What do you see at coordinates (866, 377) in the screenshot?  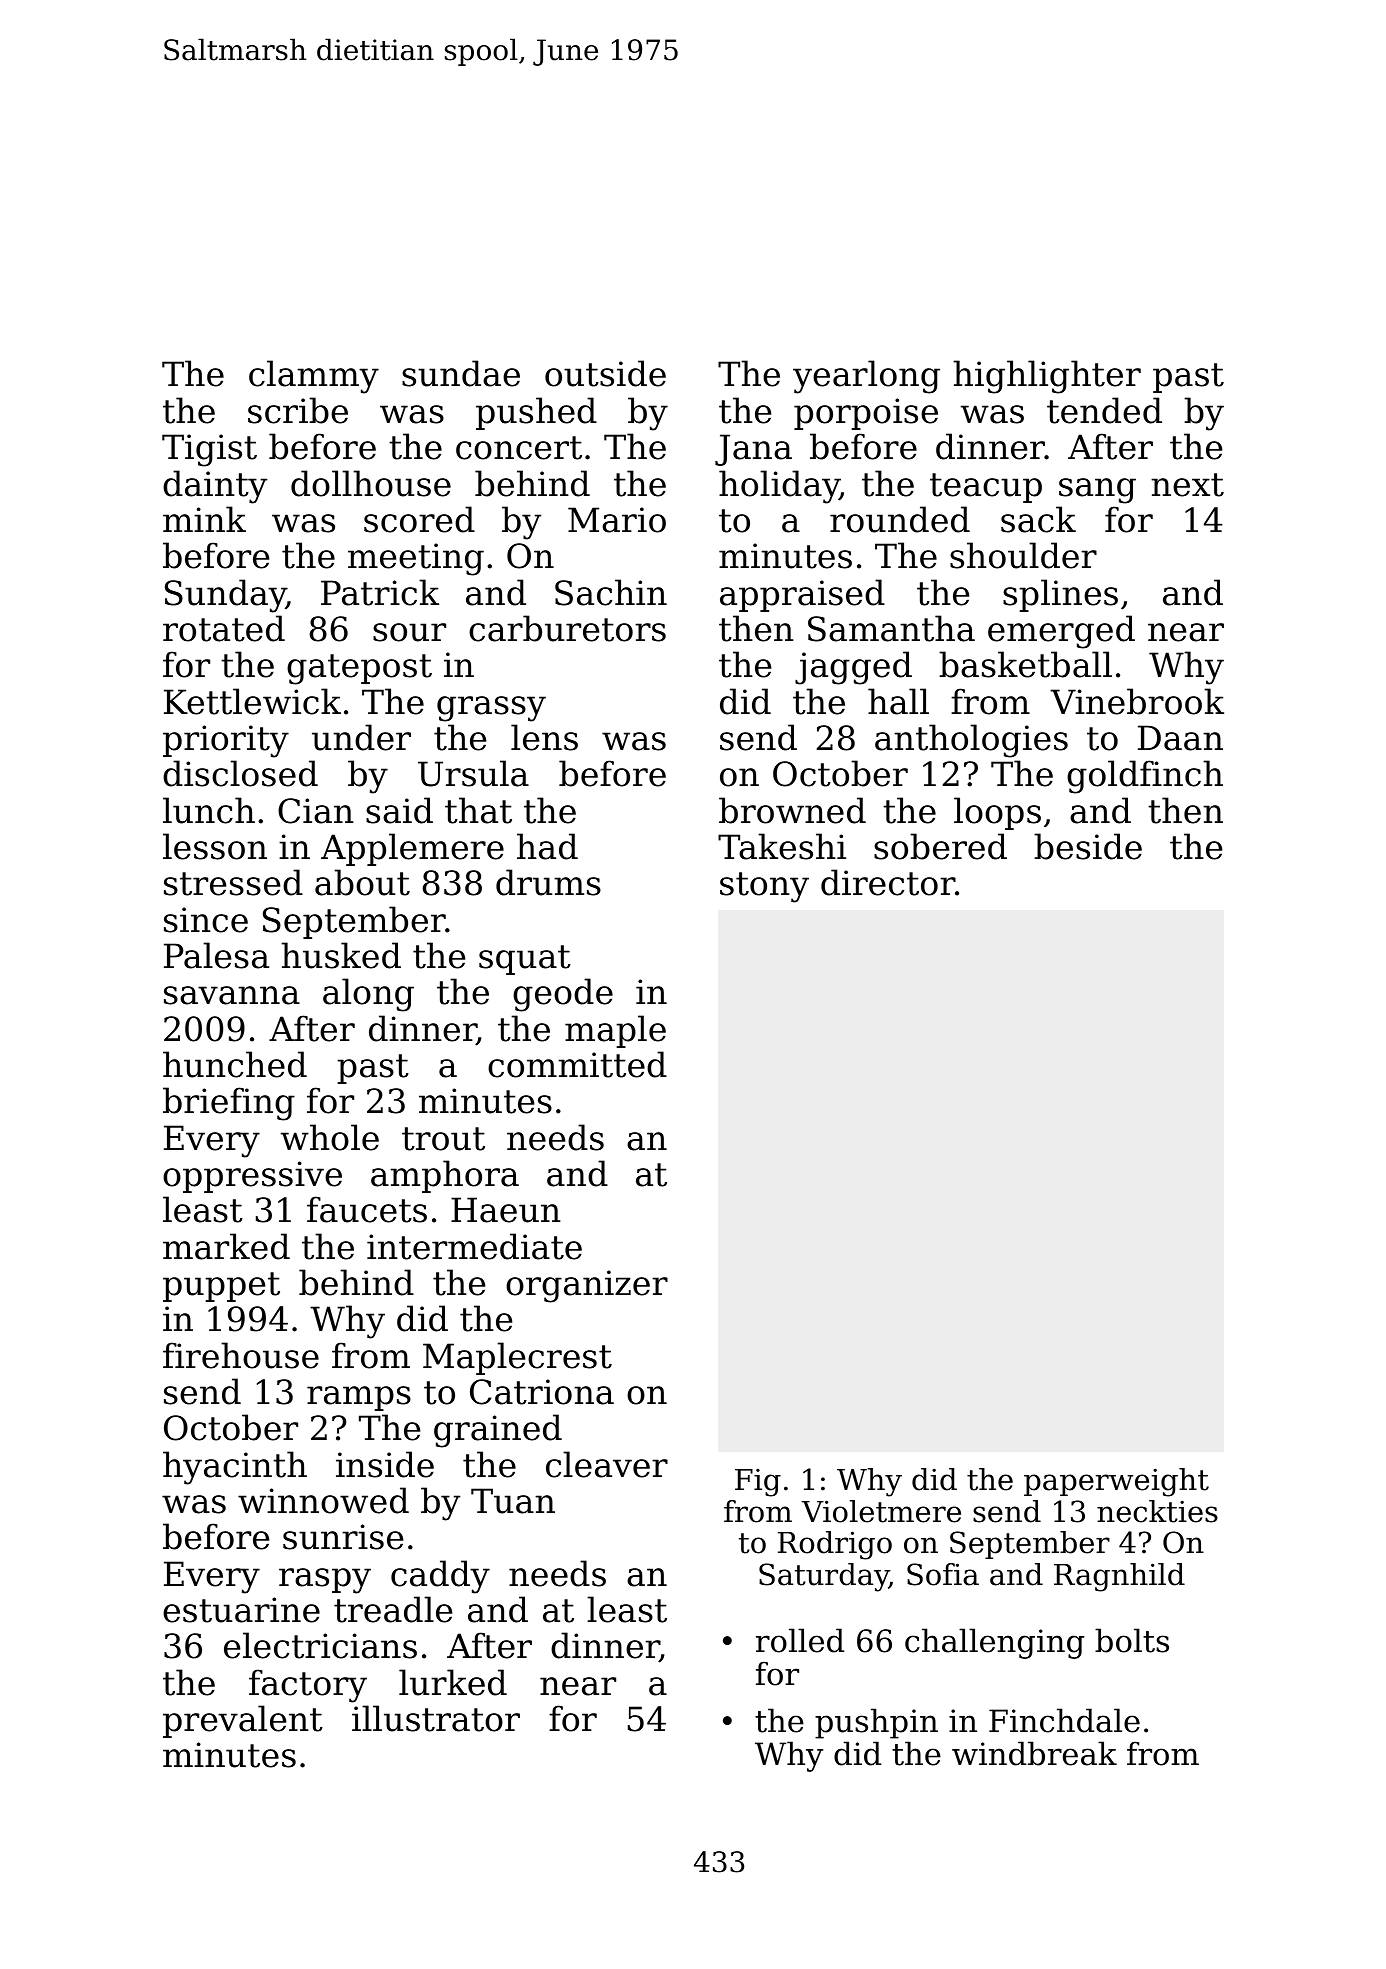 I see `yearlong` at bounding box center [866, 377].
